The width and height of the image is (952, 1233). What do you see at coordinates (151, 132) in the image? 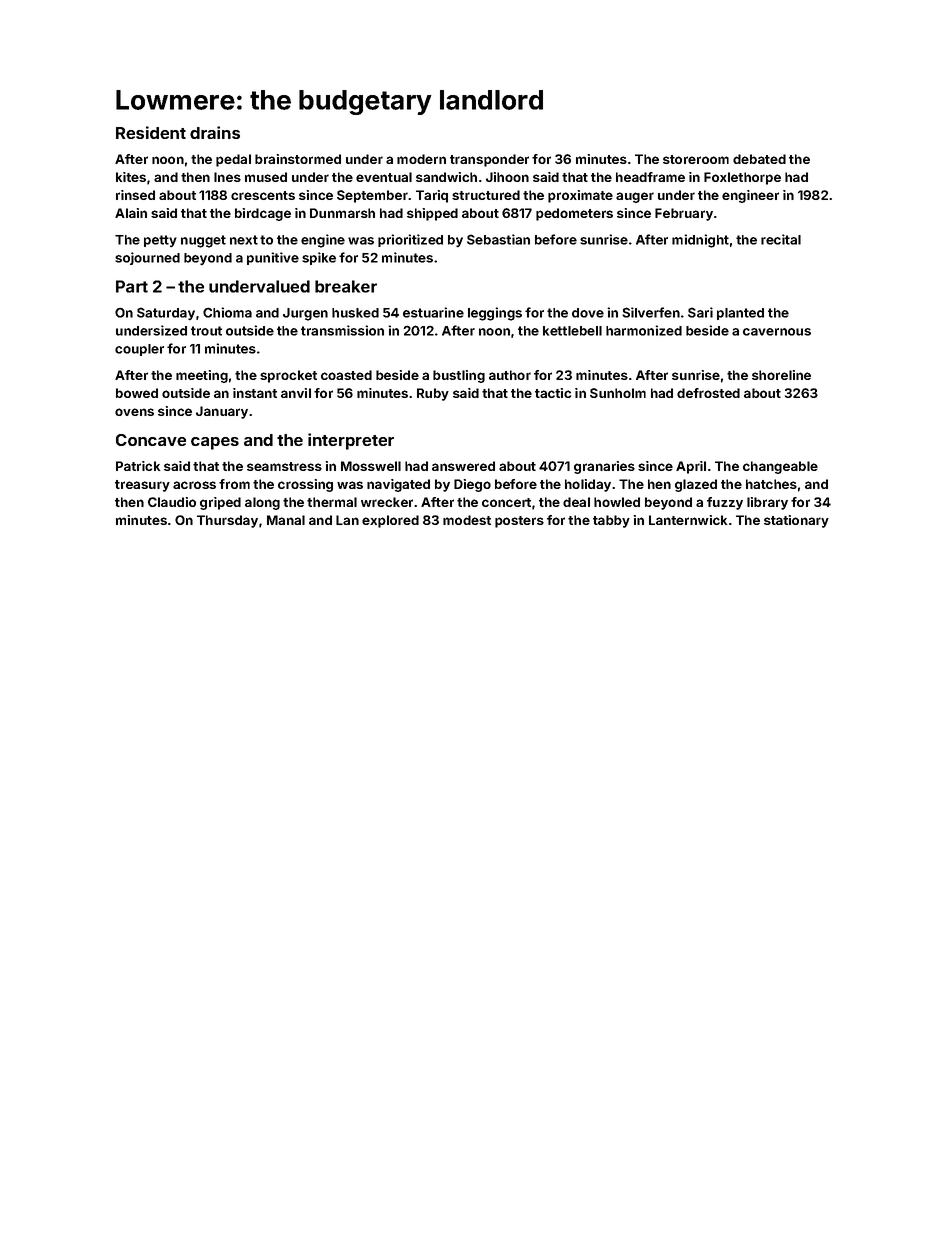
I see `Resident` at bounding box center [151, 132].
